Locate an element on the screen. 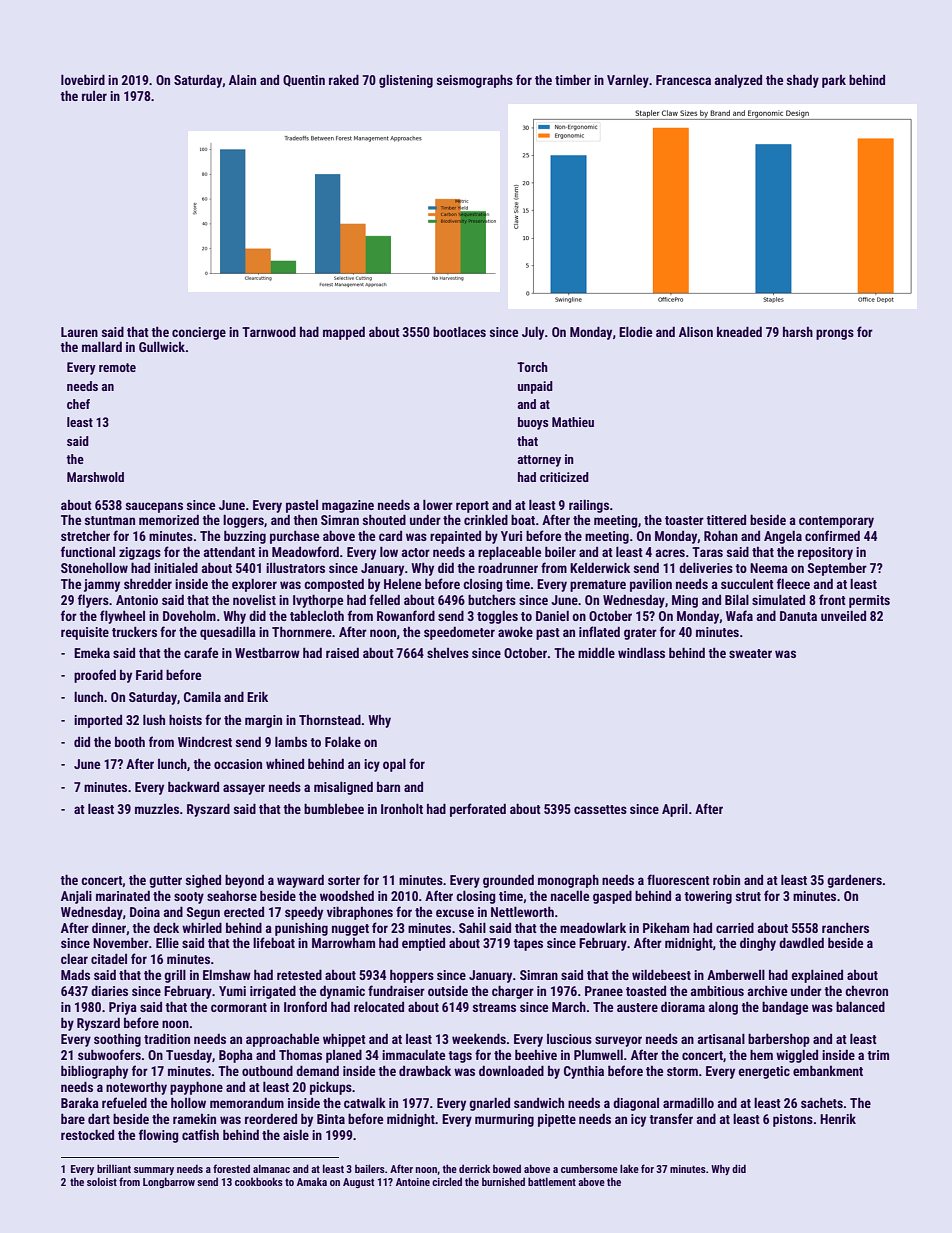 Image resolution: width=952 pixels, height=1233 pixels. loggers is located at coordinates (243, 521).
